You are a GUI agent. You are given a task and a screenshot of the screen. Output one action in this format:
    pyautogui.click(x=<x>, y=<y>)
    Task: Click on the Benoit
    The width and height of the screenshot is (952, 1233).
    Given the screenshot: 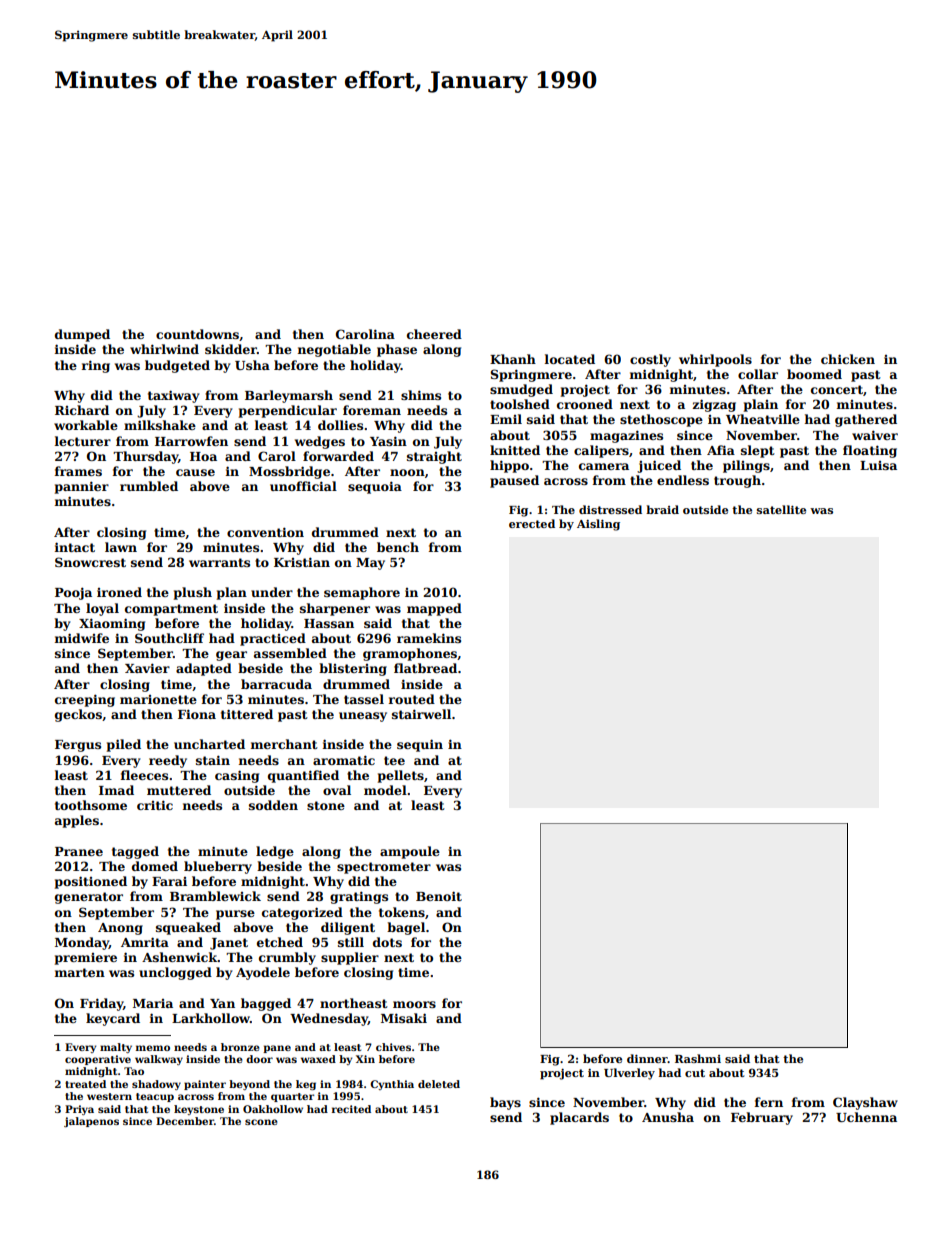 What is the action you would take?
    pyautogui.click(x=439, y=896)
